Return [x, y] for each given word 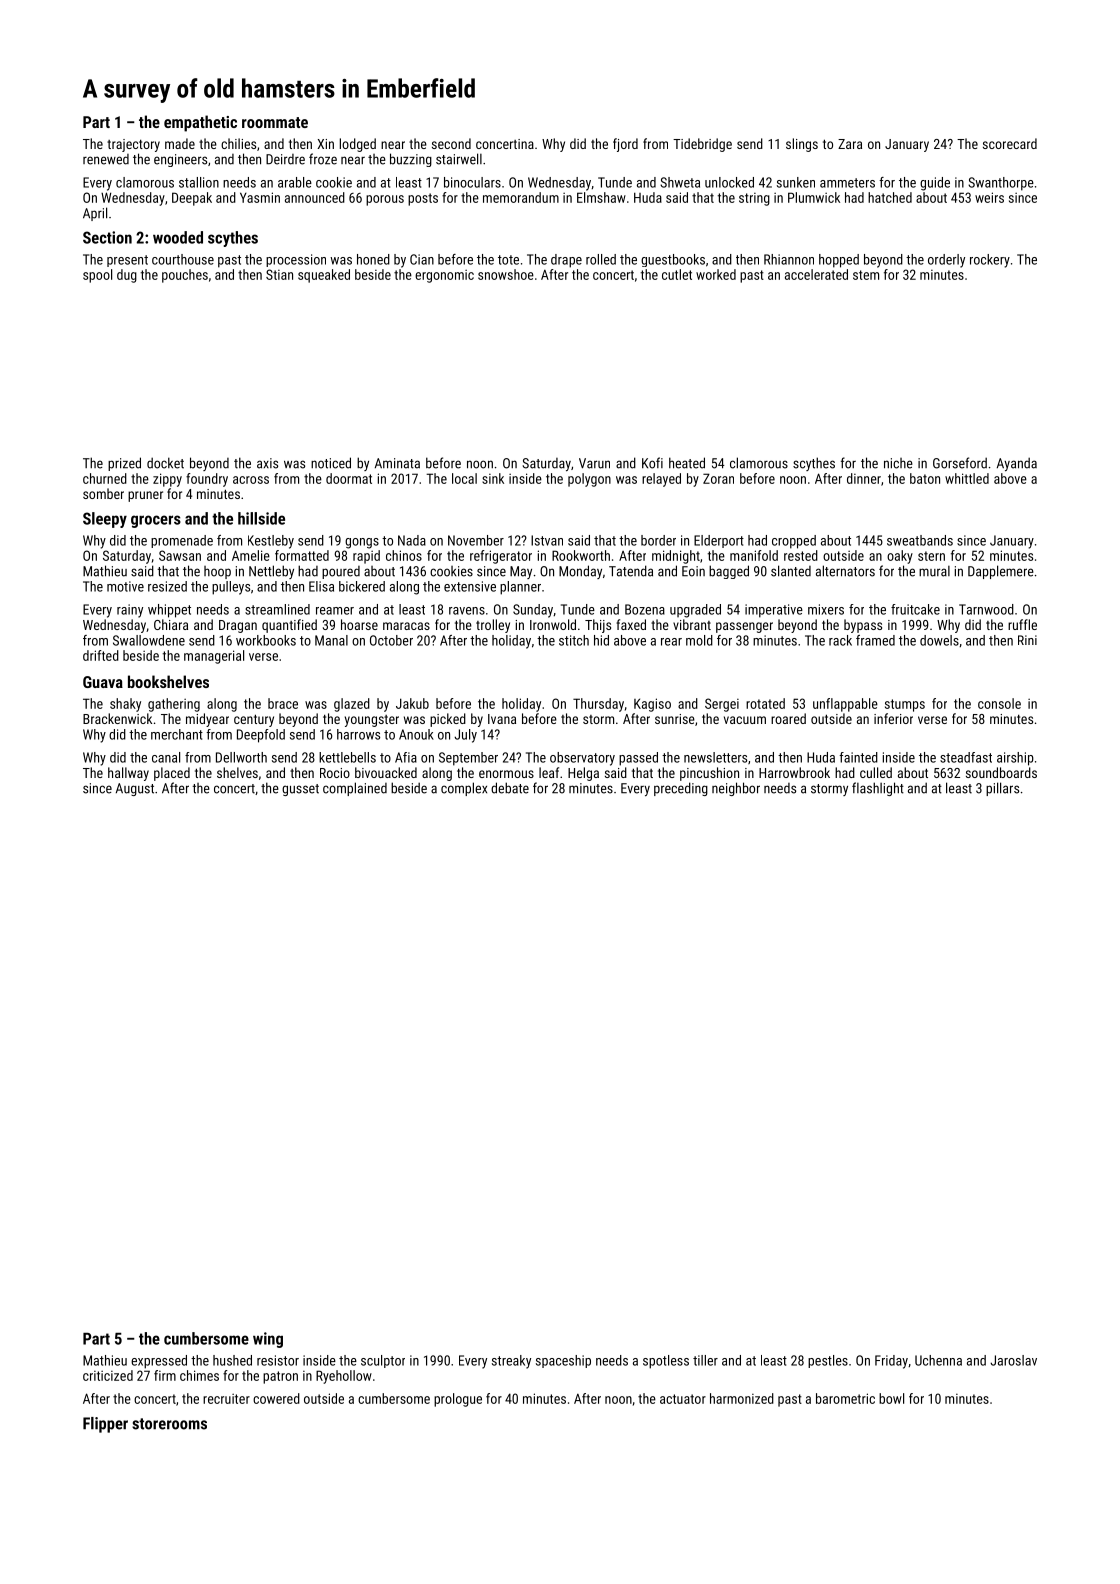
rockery [990, 261]
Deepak [192, 199]
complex [464, 789]
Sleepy [105, 520]
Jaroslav [1013, 1360]
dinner [864, 478]
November [476, 540]
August [135, 789]
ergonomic [444, 276]
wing [268, 1340]
